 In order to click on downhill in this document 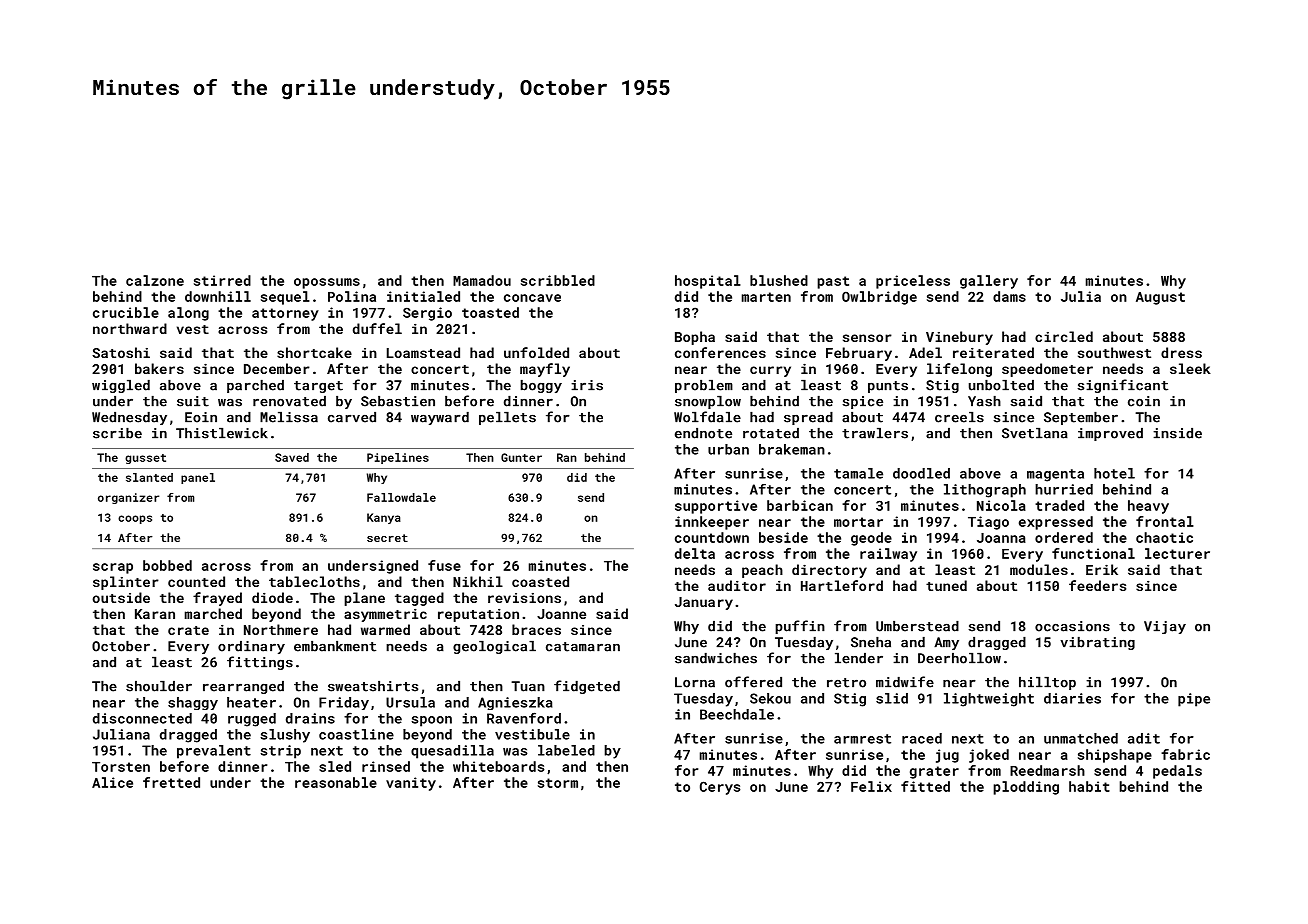, I will do `click(218, 296)`.
